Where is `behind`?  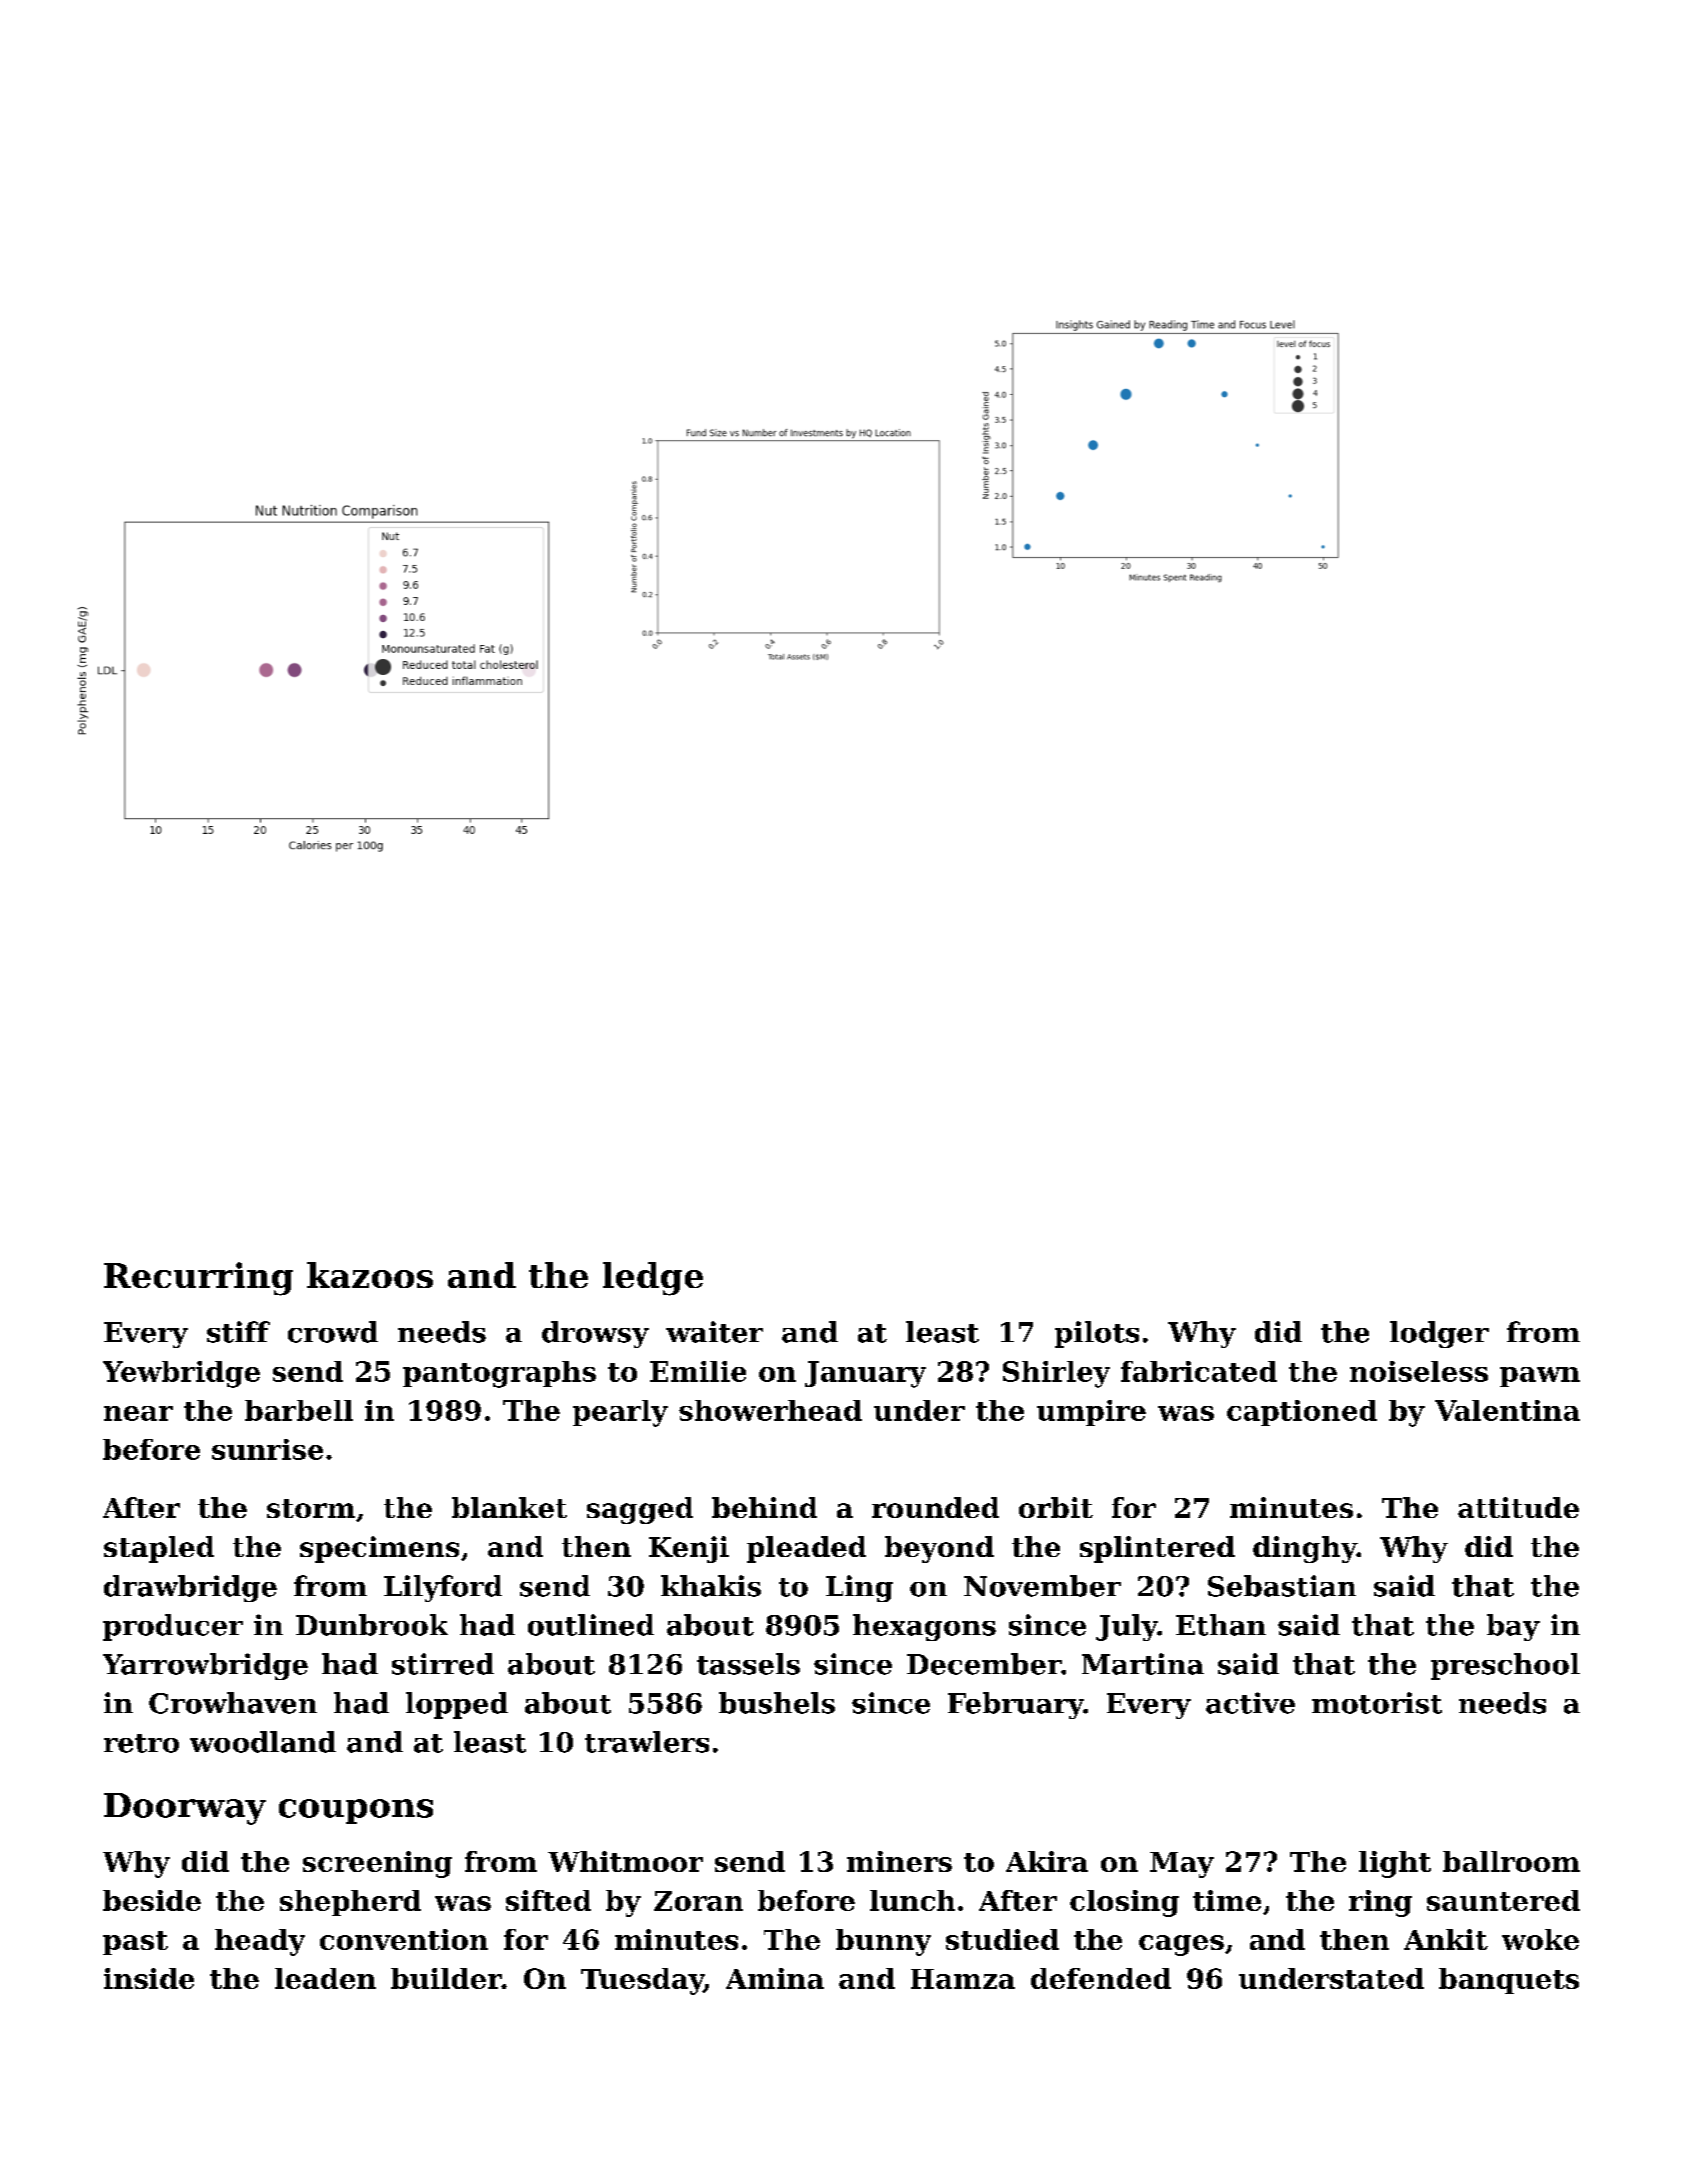
behind is located at coordinates (764, 1507).
